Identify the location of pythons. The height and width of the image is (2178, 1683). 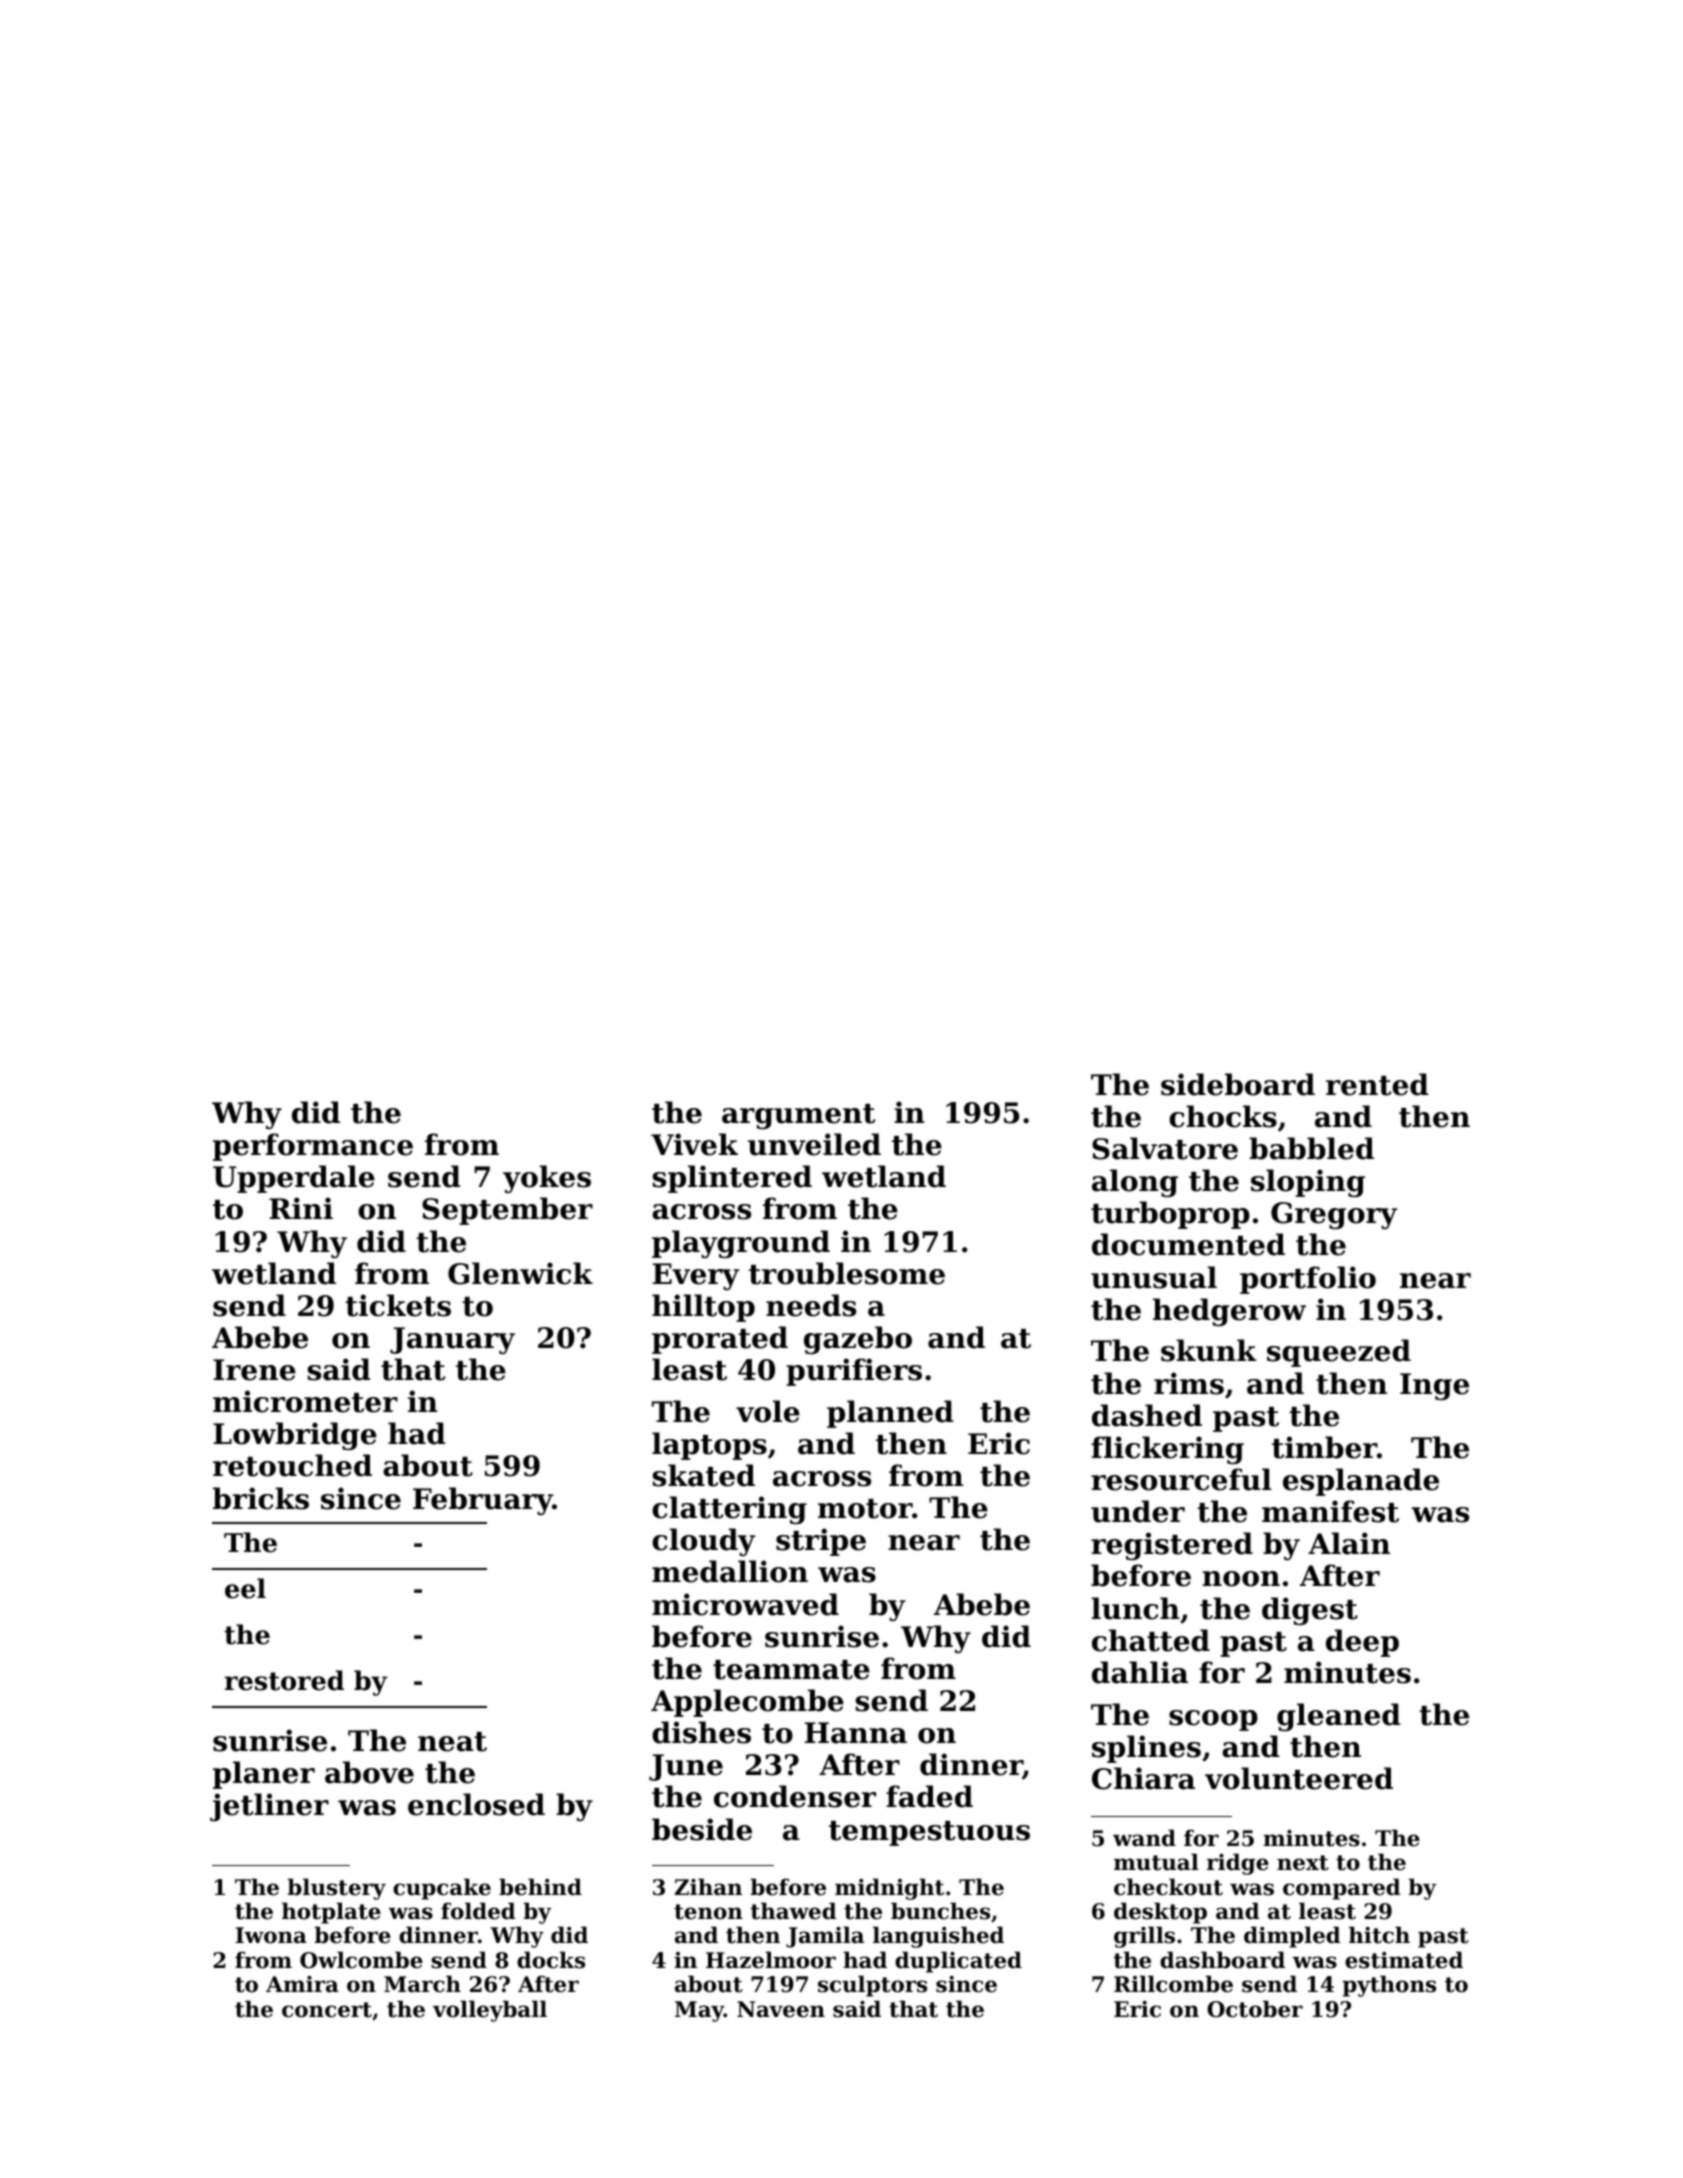
(1389, 1986).
